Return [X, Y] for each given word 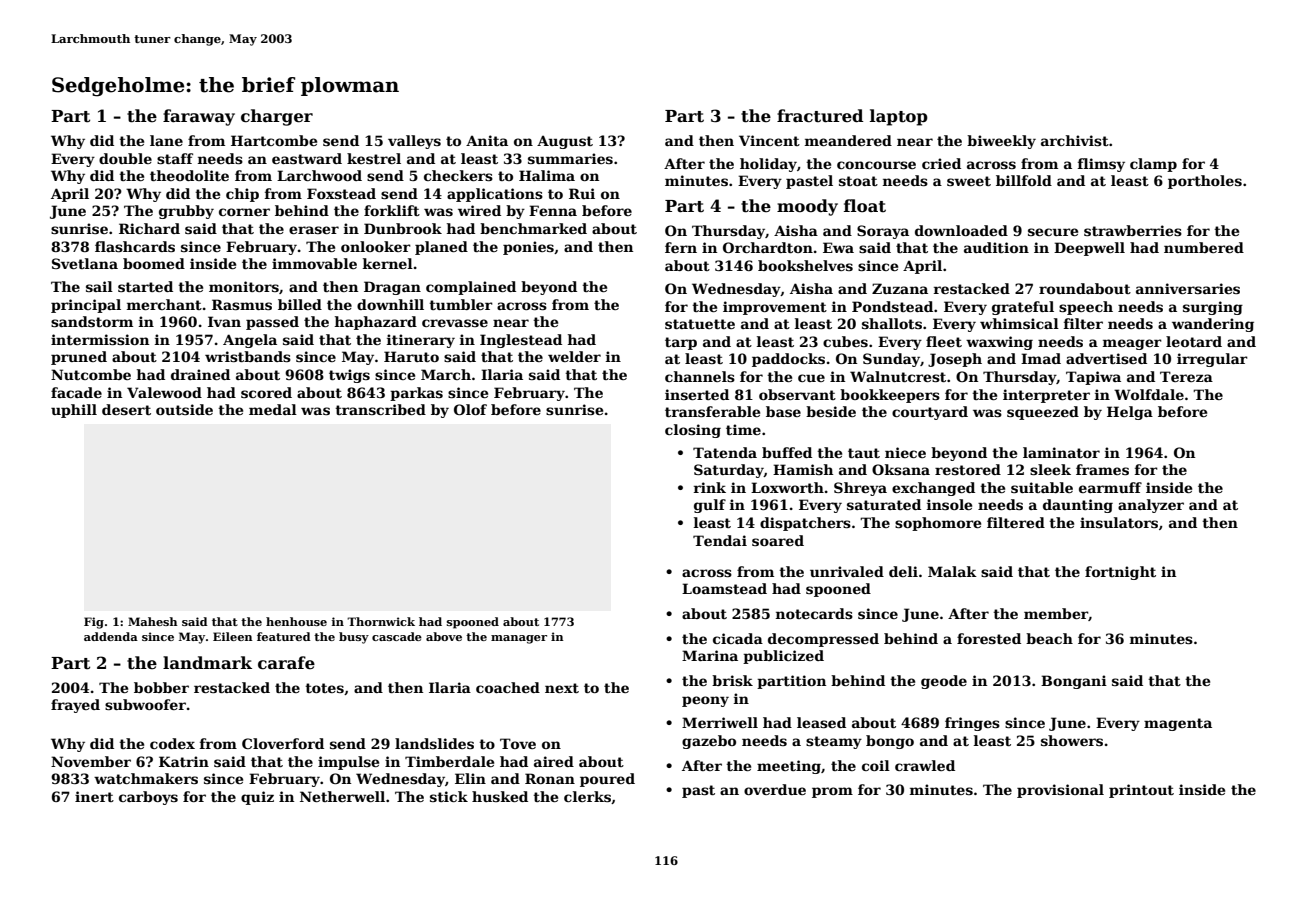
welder [574, 356]
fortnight [1120, 573]
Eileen [233, 636]
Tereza [1186, 376]
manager [519, 639]
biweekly [1001, 142]
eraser [314, 230]
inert [94, 796]
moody [807, 207]
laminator [1061, 452]
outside [184, 409]
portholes [1205, 182]
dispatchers [805, 524]
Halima [547, 175]
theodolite [189, 175]
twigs [349, 376]
